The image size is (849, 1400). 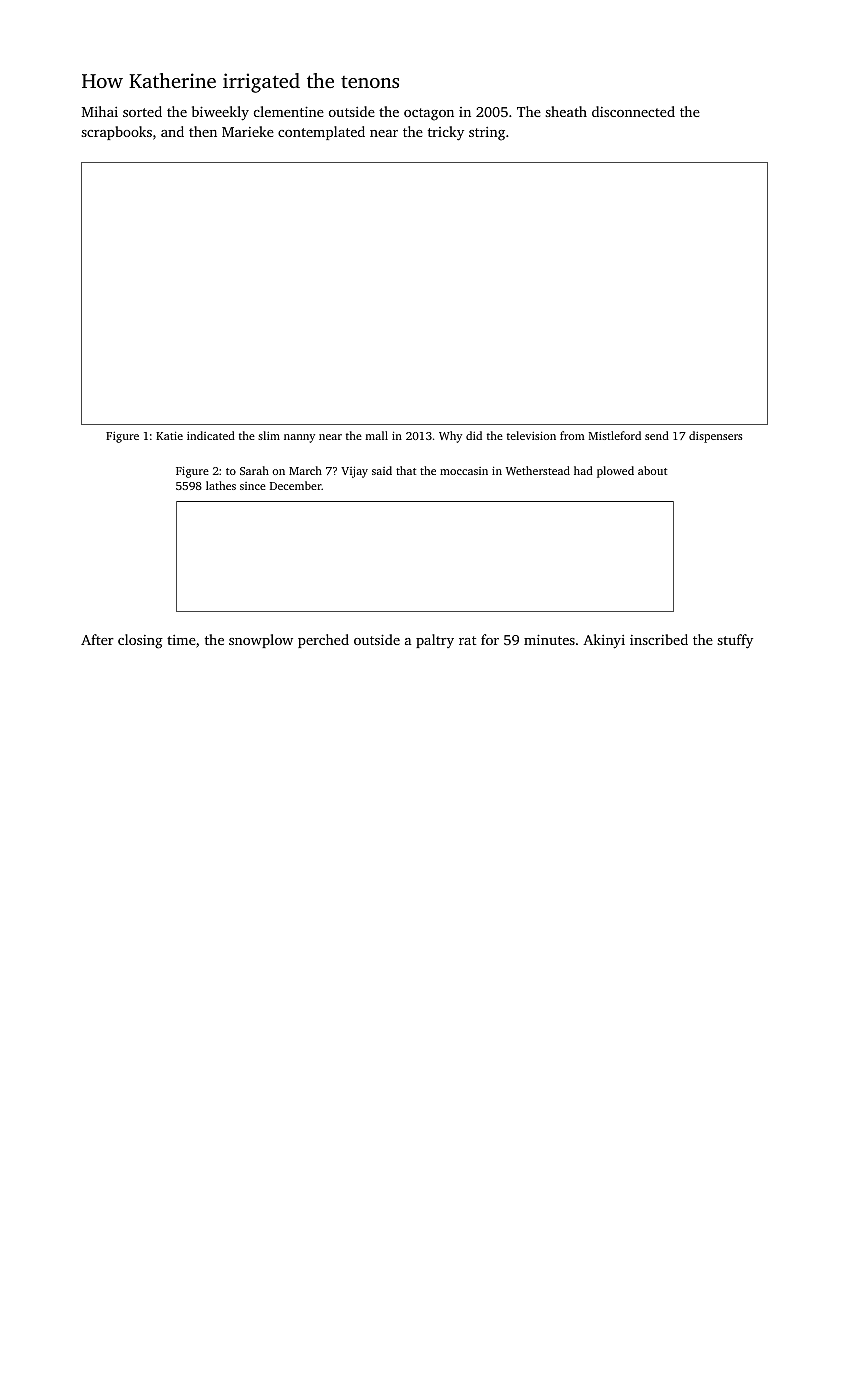 I want to click on indicated, so click(x=211, y=435).
